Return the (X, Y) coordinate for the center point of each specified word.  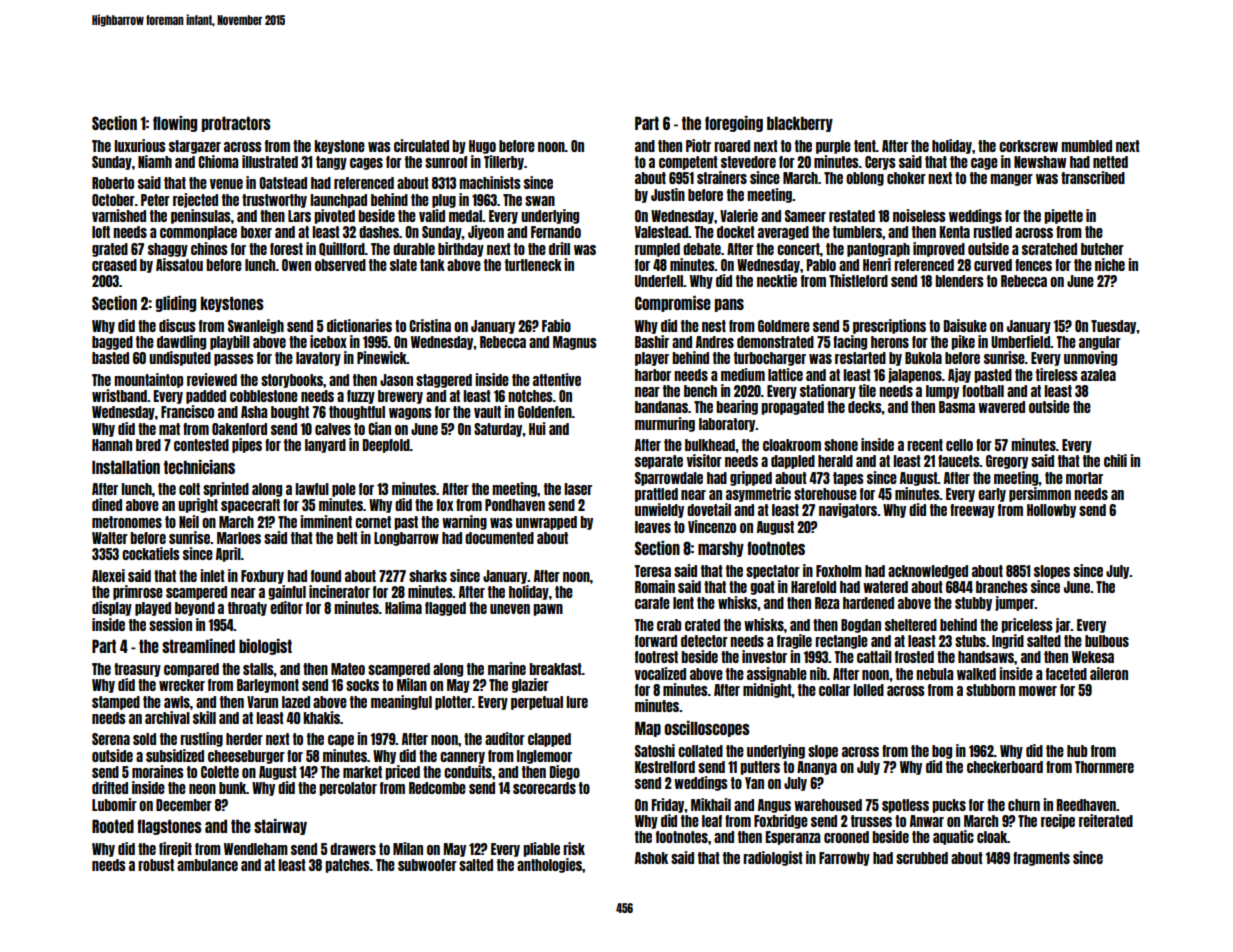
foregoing (734, 124)
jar (1063, 625)
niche (1110, 264)
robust (156, 865)
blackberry (800, 124)
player (652, 359)
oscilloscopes (707, 729)
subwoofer (427, 865)
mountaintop (148, 380)
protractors (236, 124)
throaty (247, 609)
